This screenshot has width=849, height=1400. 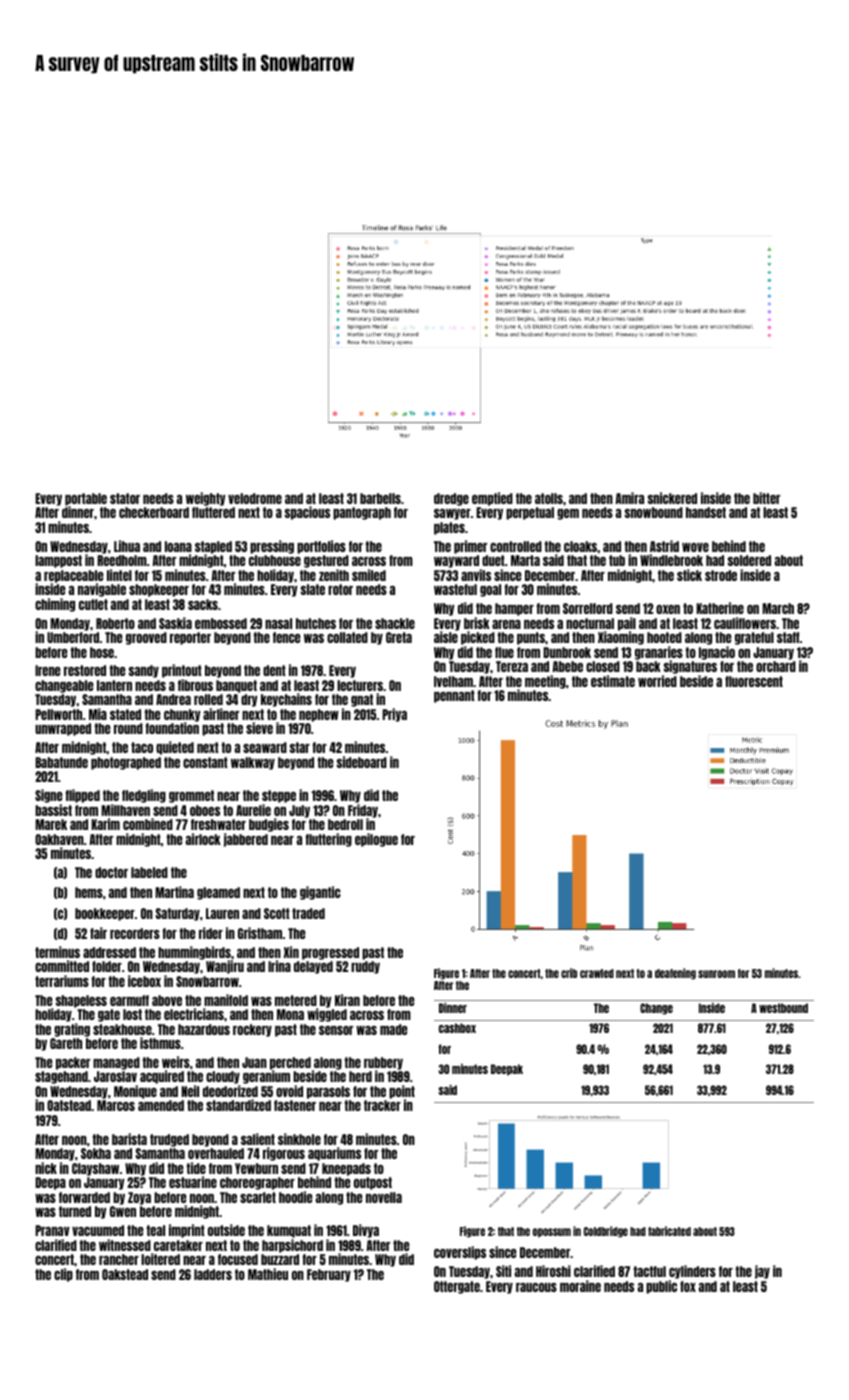 I want to click on jay, so click(x=762, y=1272).
